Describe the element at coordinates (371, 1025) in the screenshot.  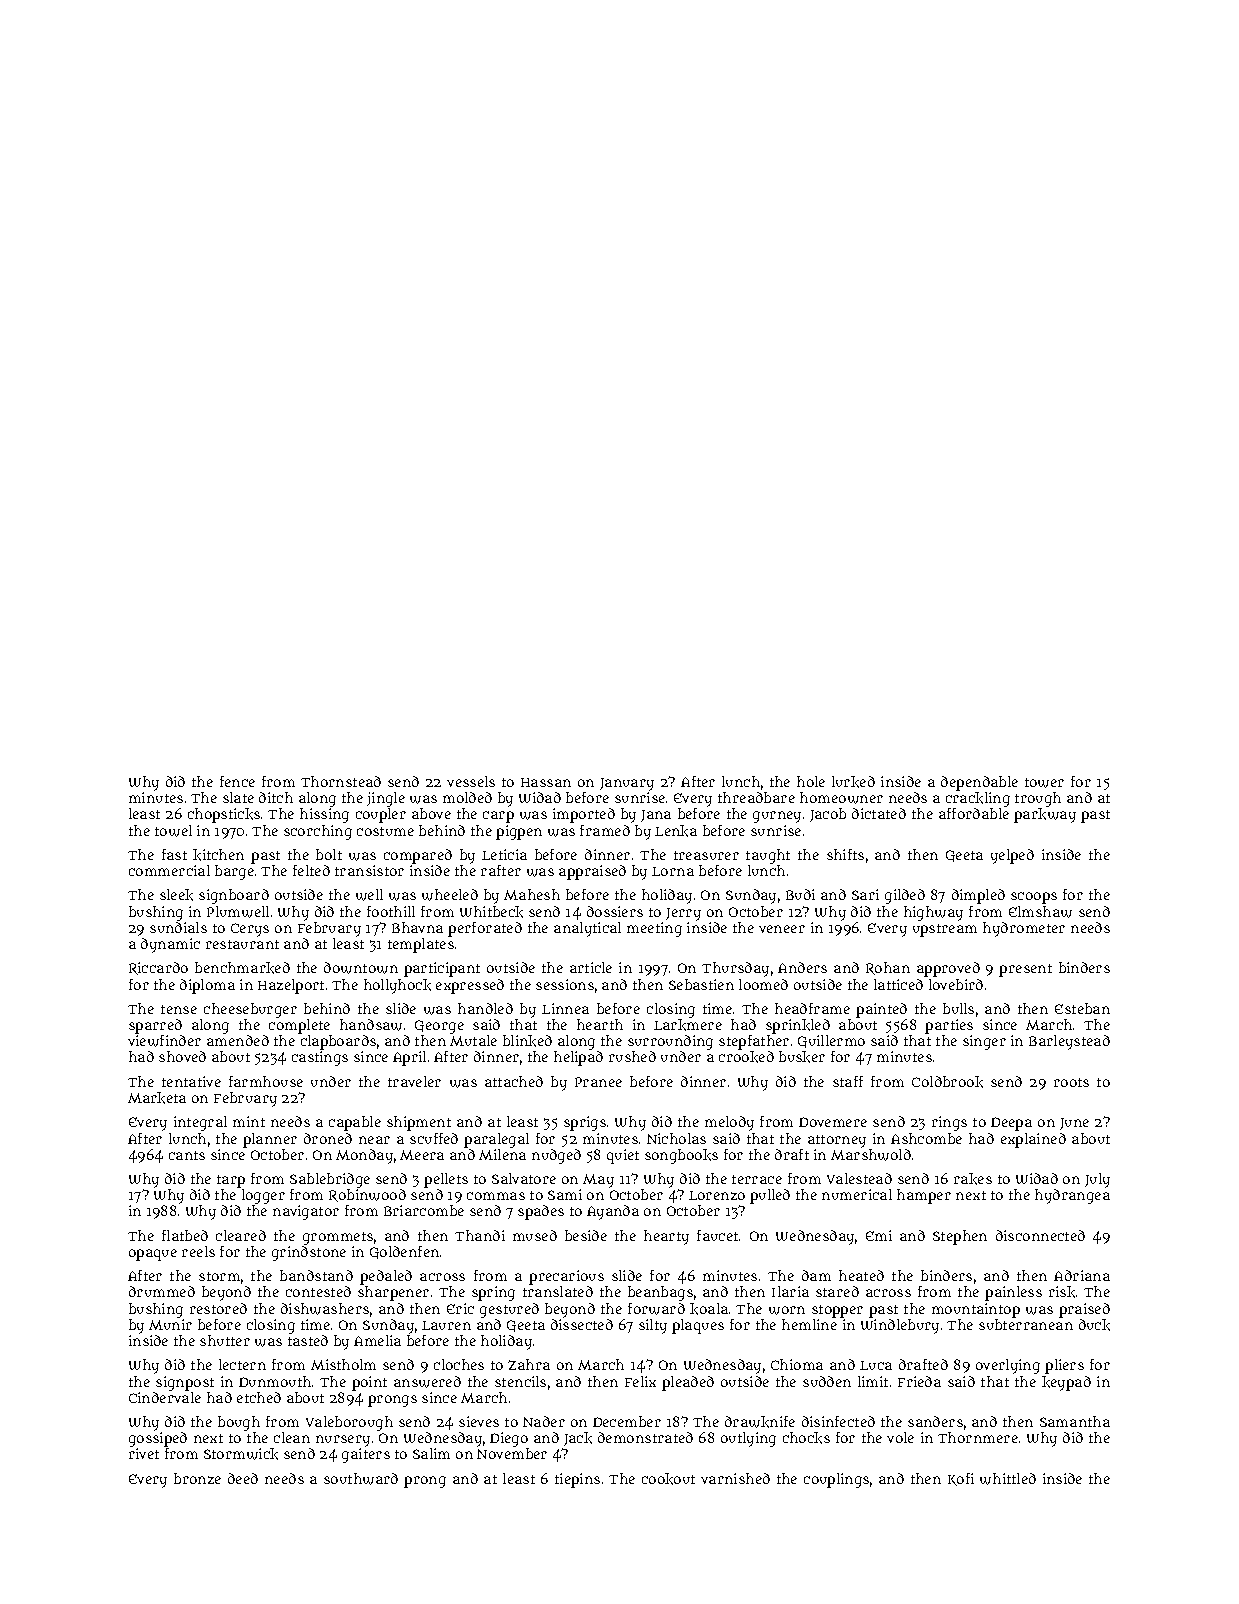
I see `handsaw` at that location.
